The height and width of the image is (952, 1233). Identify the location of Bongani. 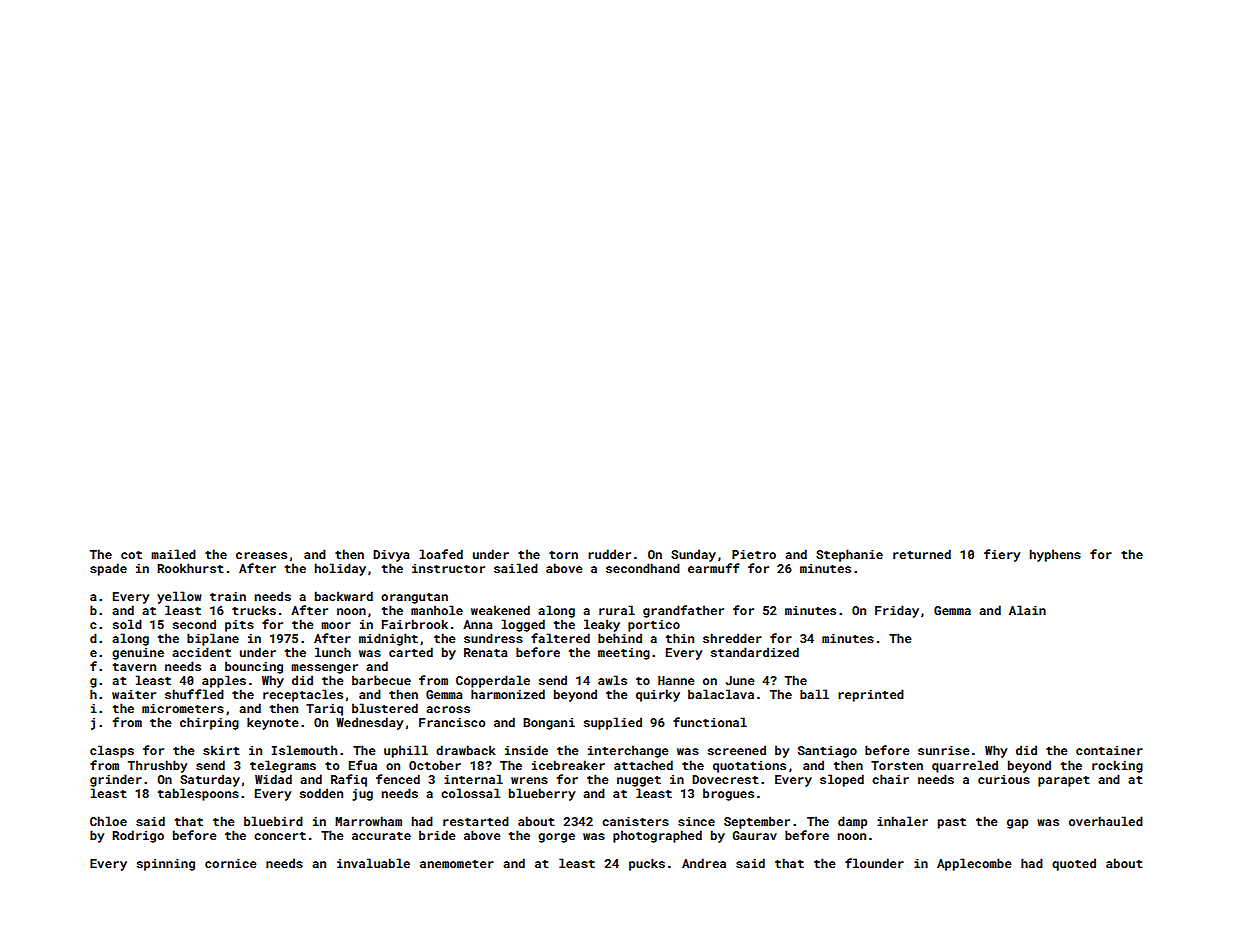
(549, 724).
